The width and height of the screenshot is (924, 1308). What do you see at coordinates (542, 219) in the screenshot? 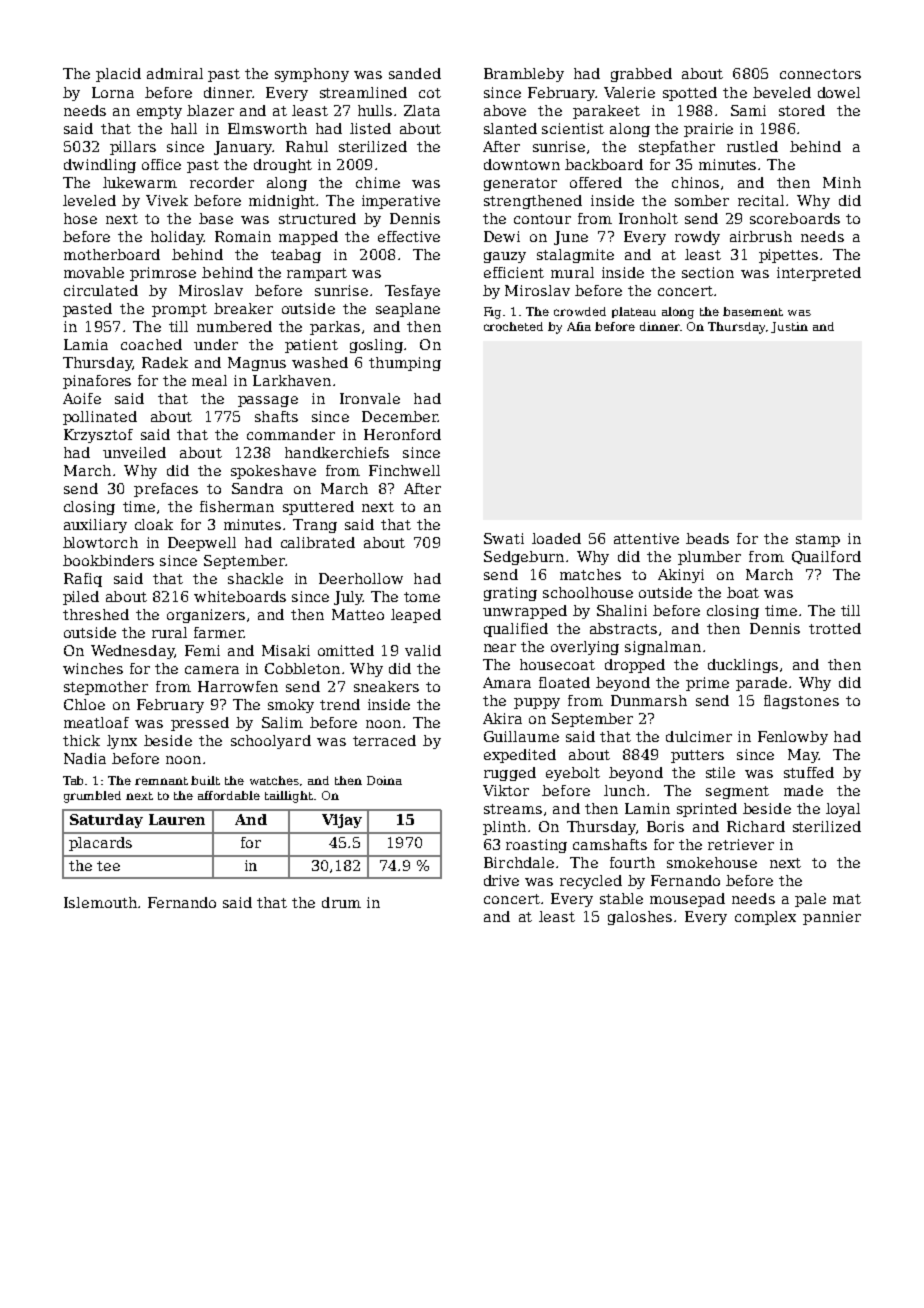
I see `contour` at bounding box center [542, 219].
